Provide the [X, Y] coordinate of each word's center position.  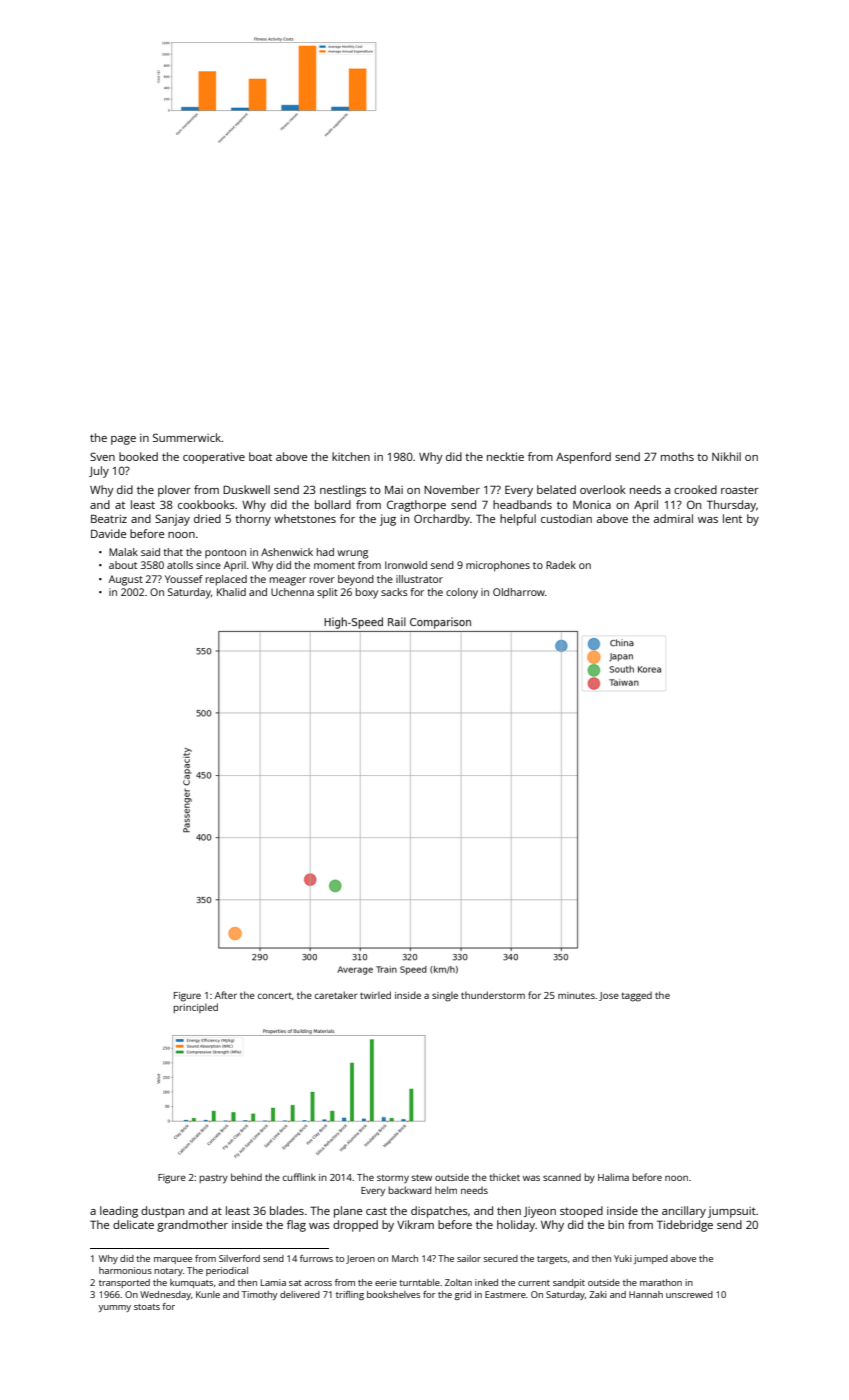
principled [195, 1008]
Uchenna [292, 592]
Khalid [231, 592]
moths [677, 456]
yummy [115, 1308]
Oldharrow [519, 592]
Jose [609, 996]
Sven [102, 456]
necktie [505, 456]
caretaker [336, 995]
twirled [375, 995]
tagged [636, 996]
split [327, 593]
